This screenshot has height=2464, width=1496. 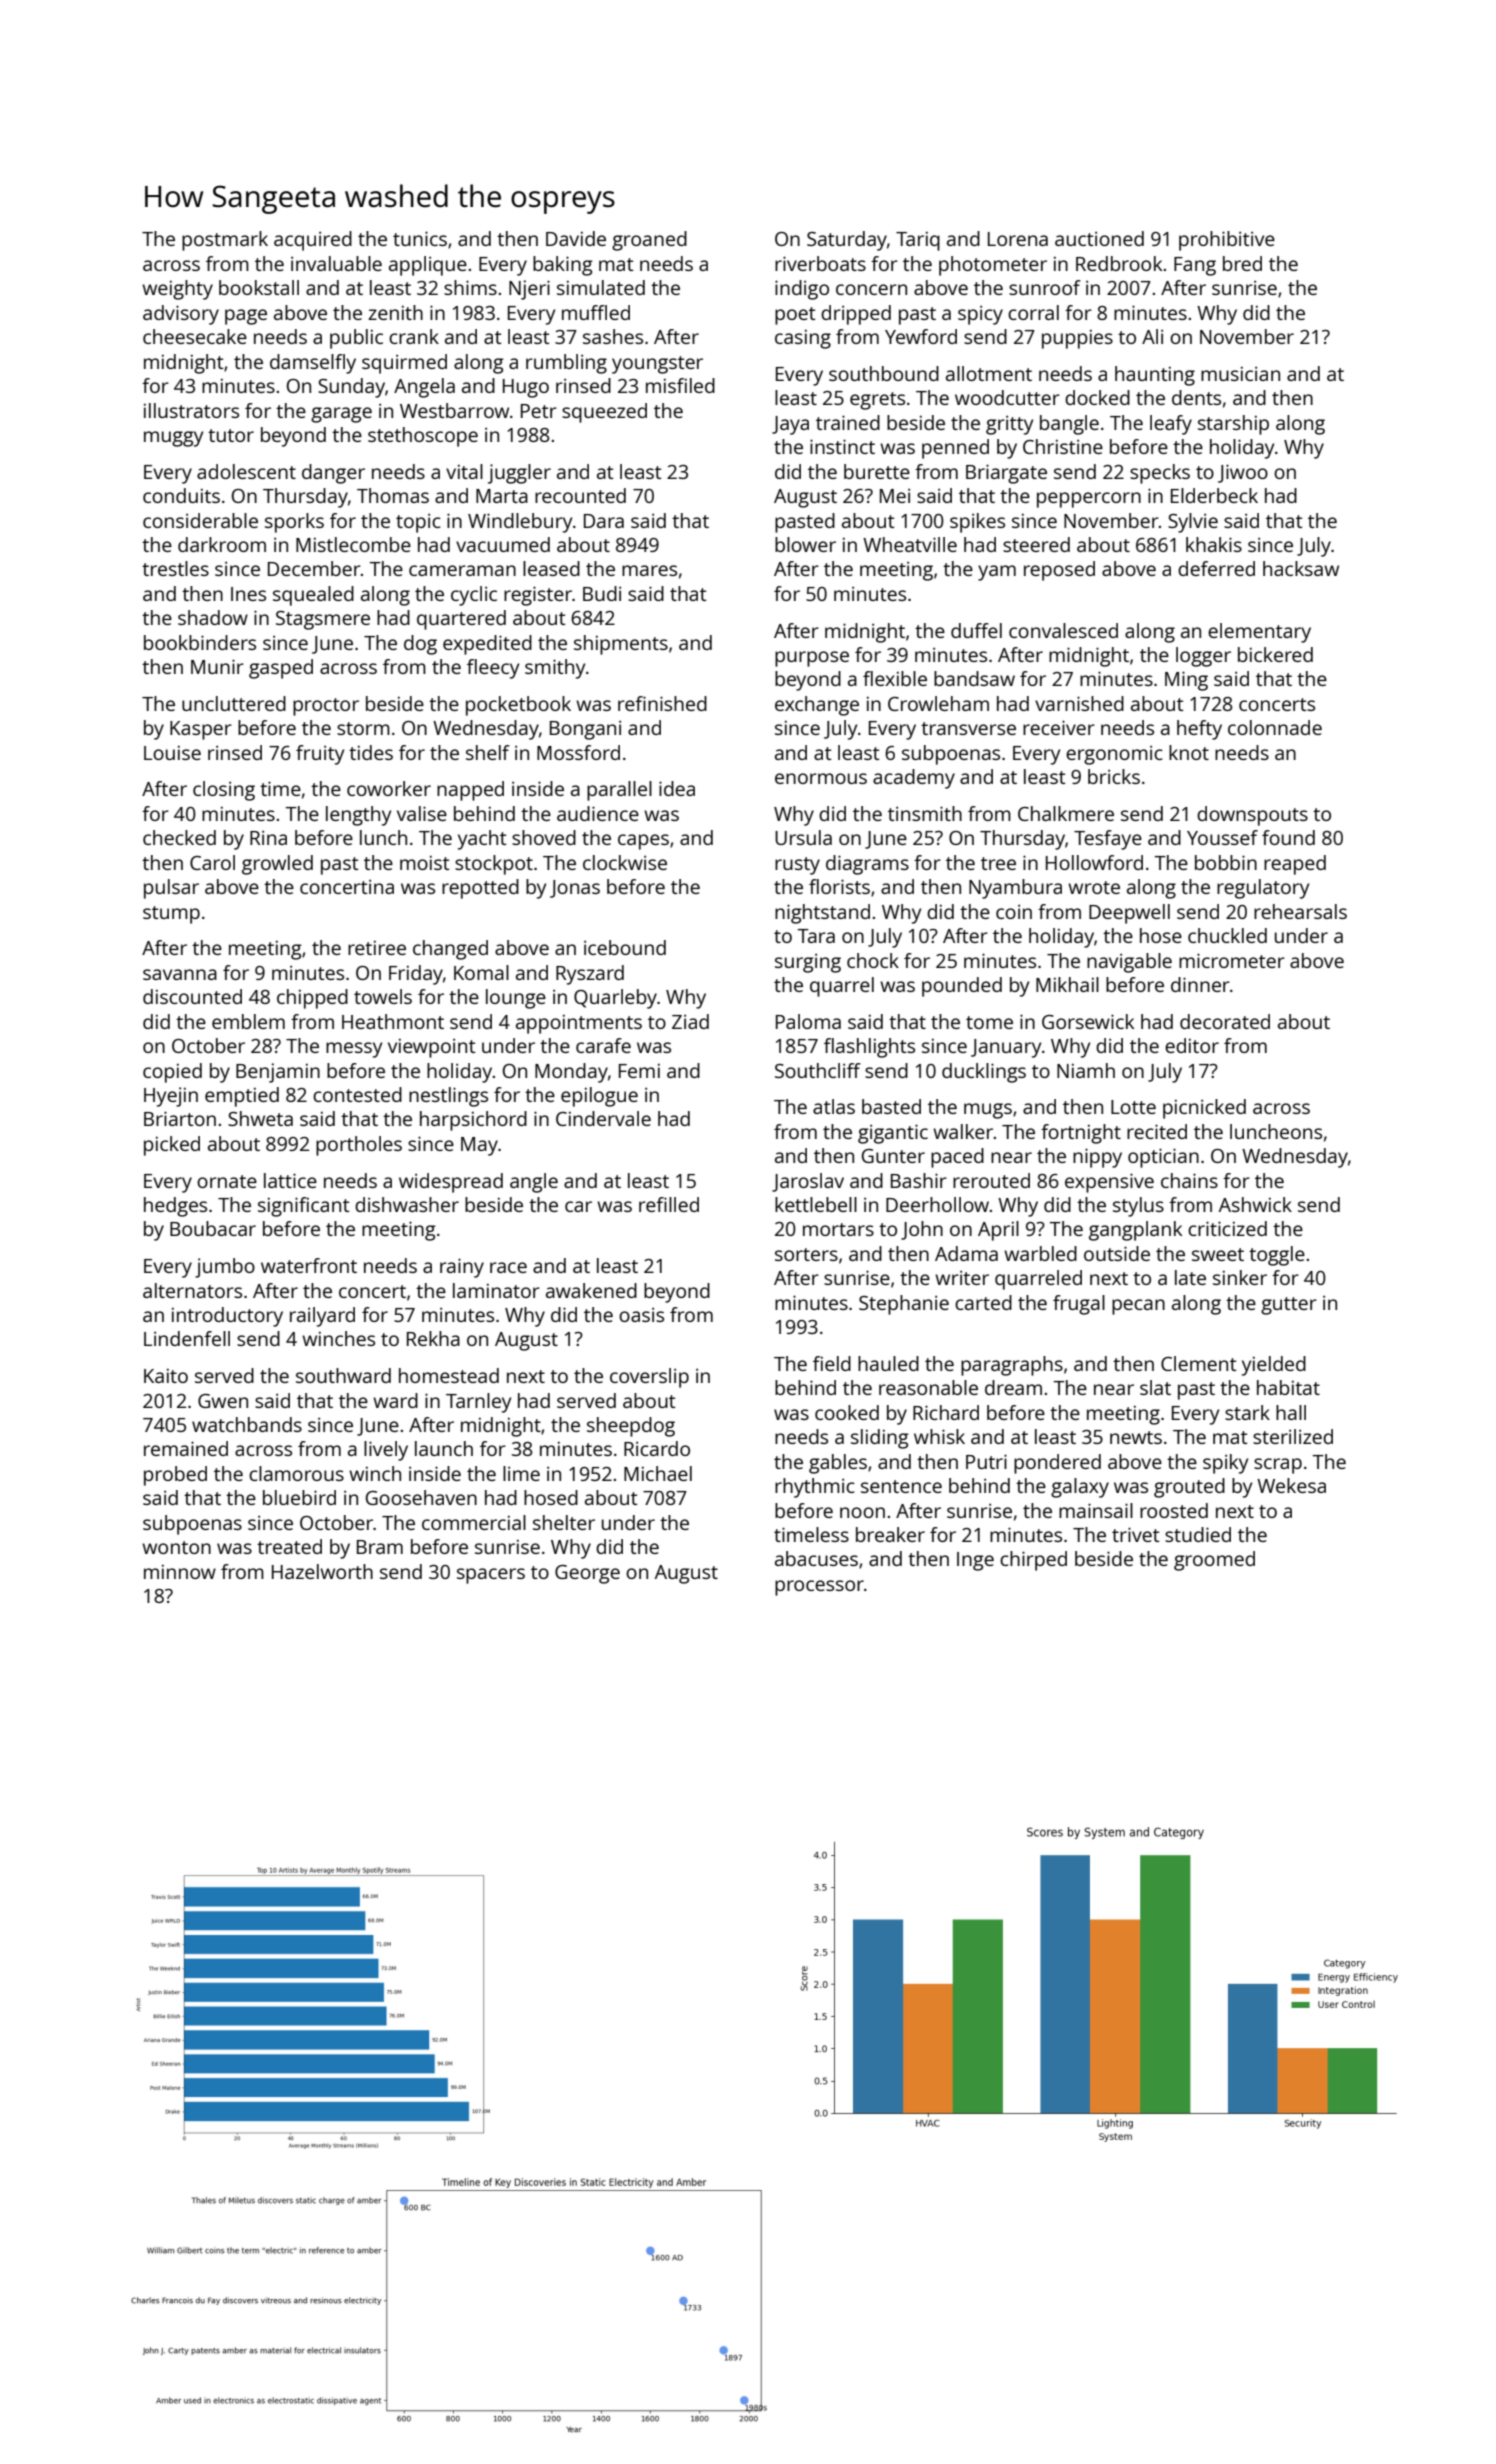 I want to click on processor, so click(x=819, y=1588).
